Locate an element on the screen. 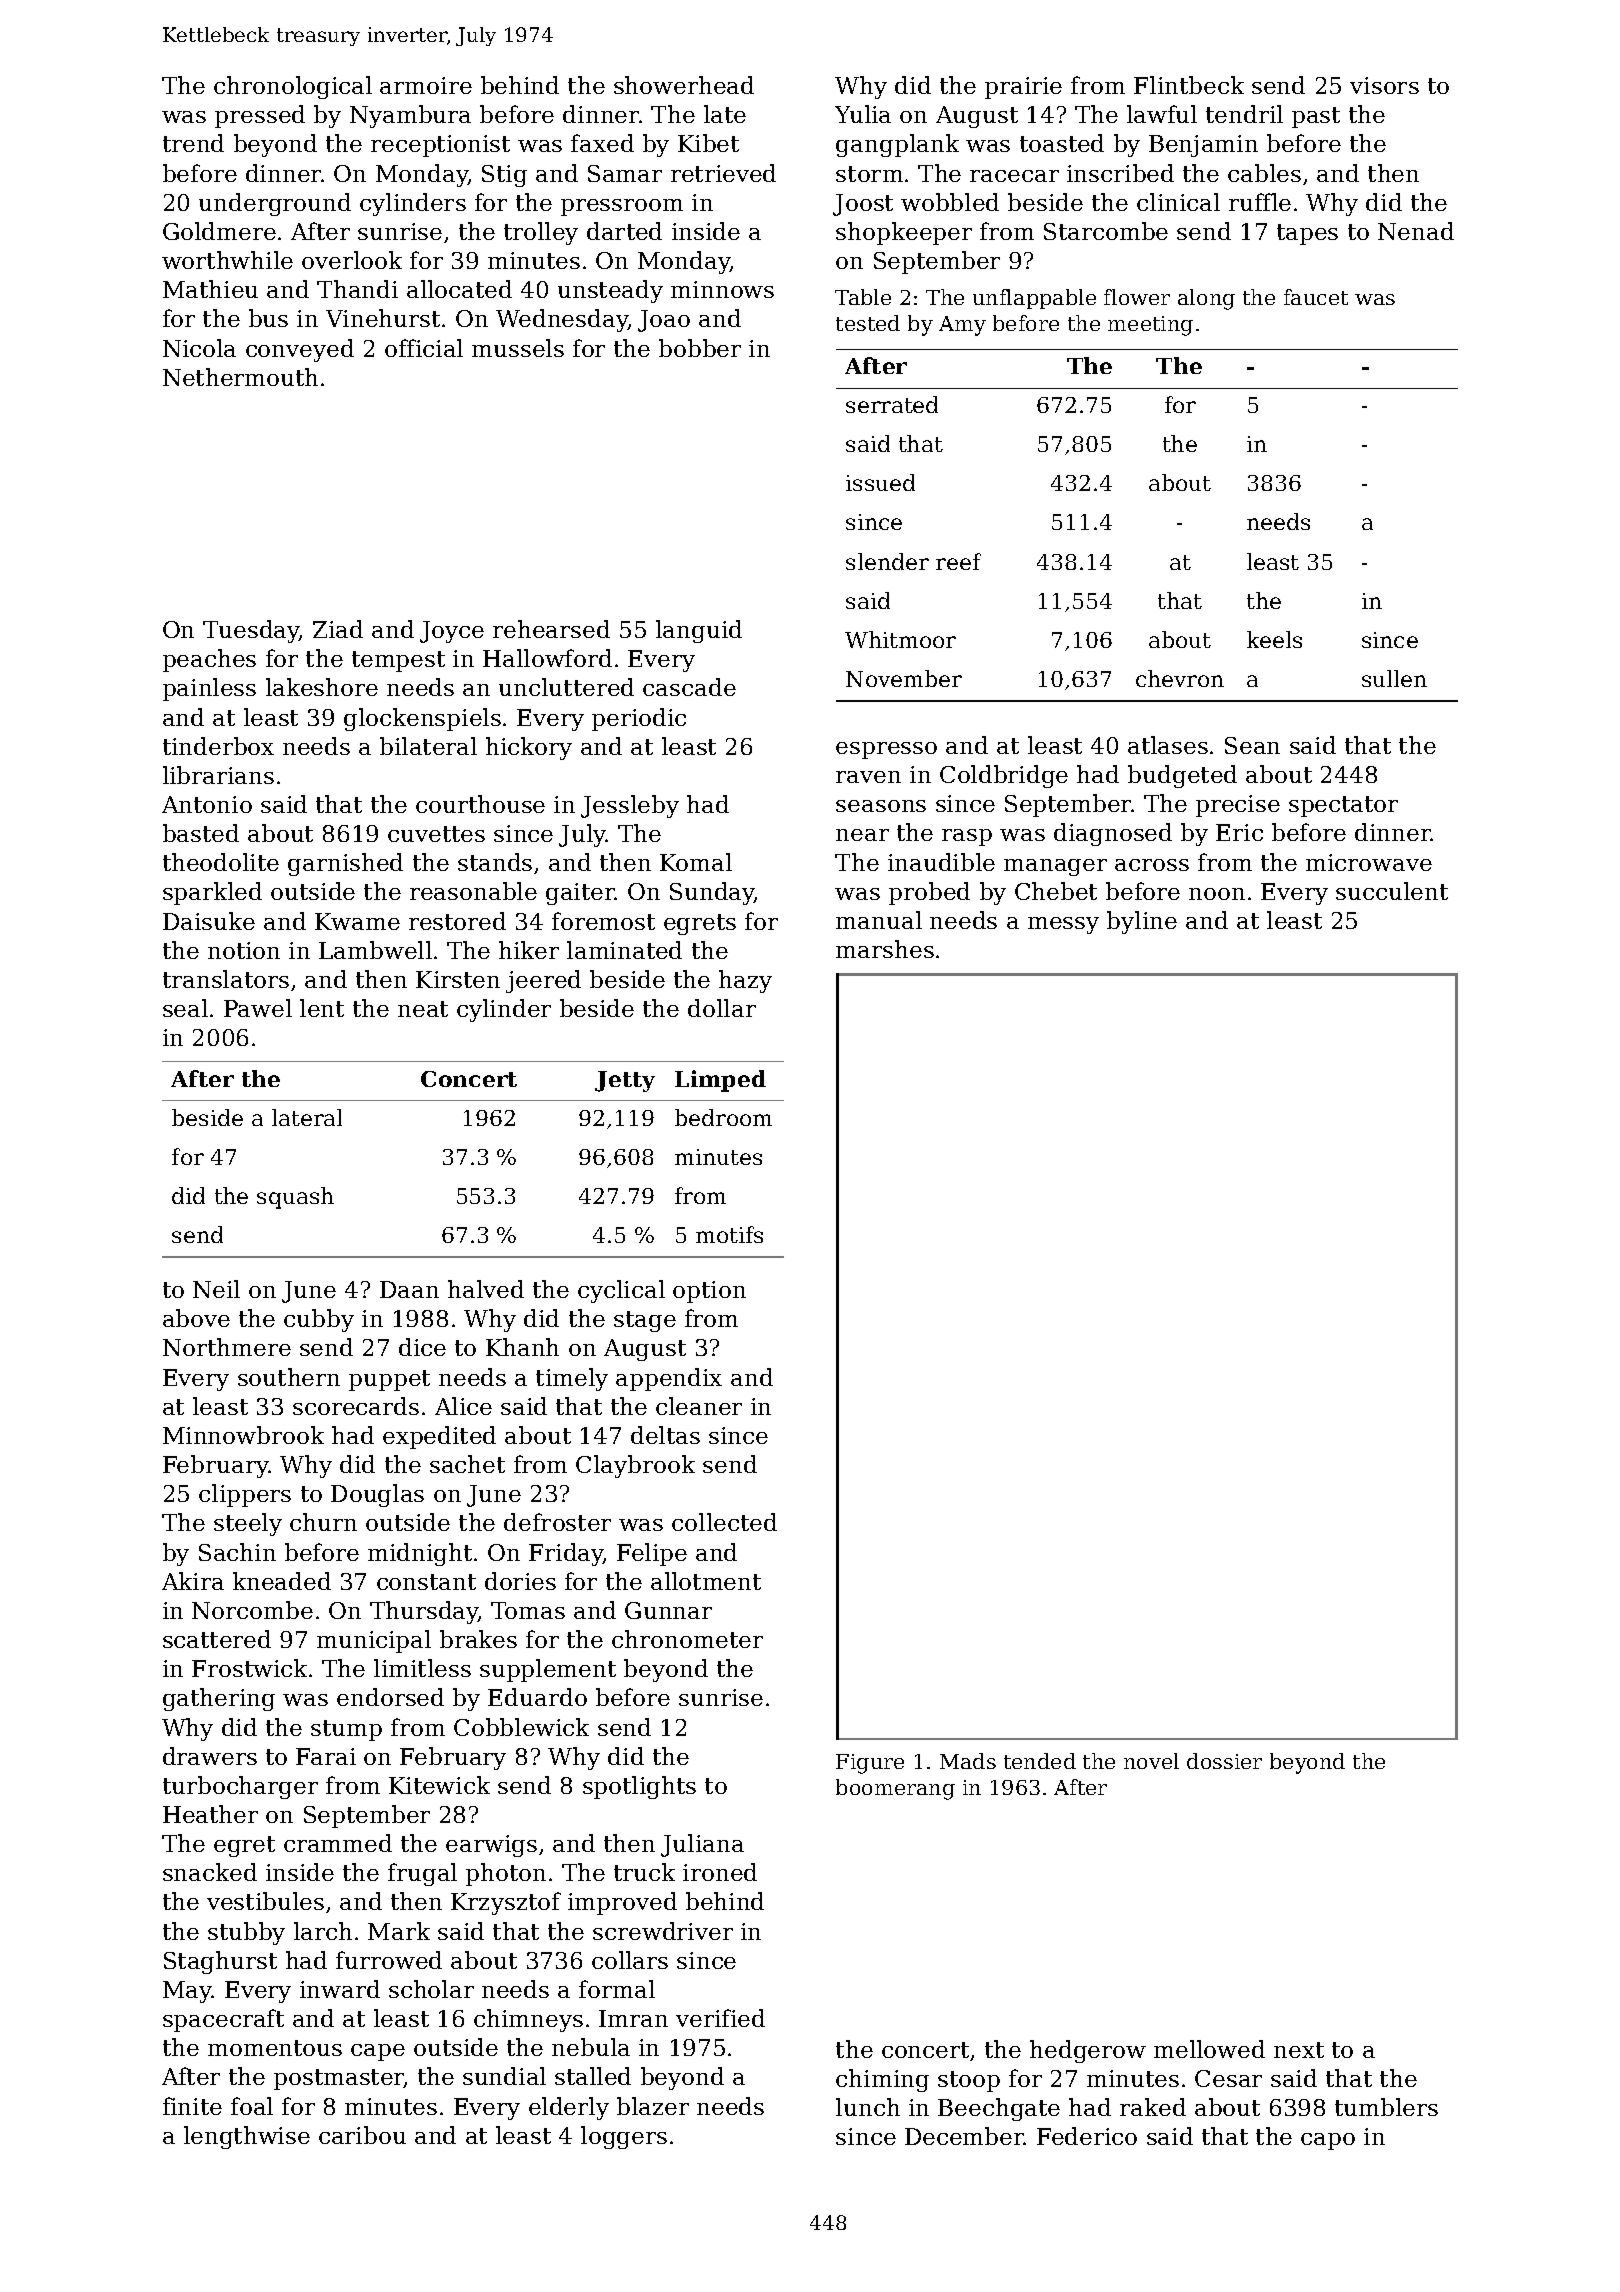  armoire is located at coordinates (426, 85).
